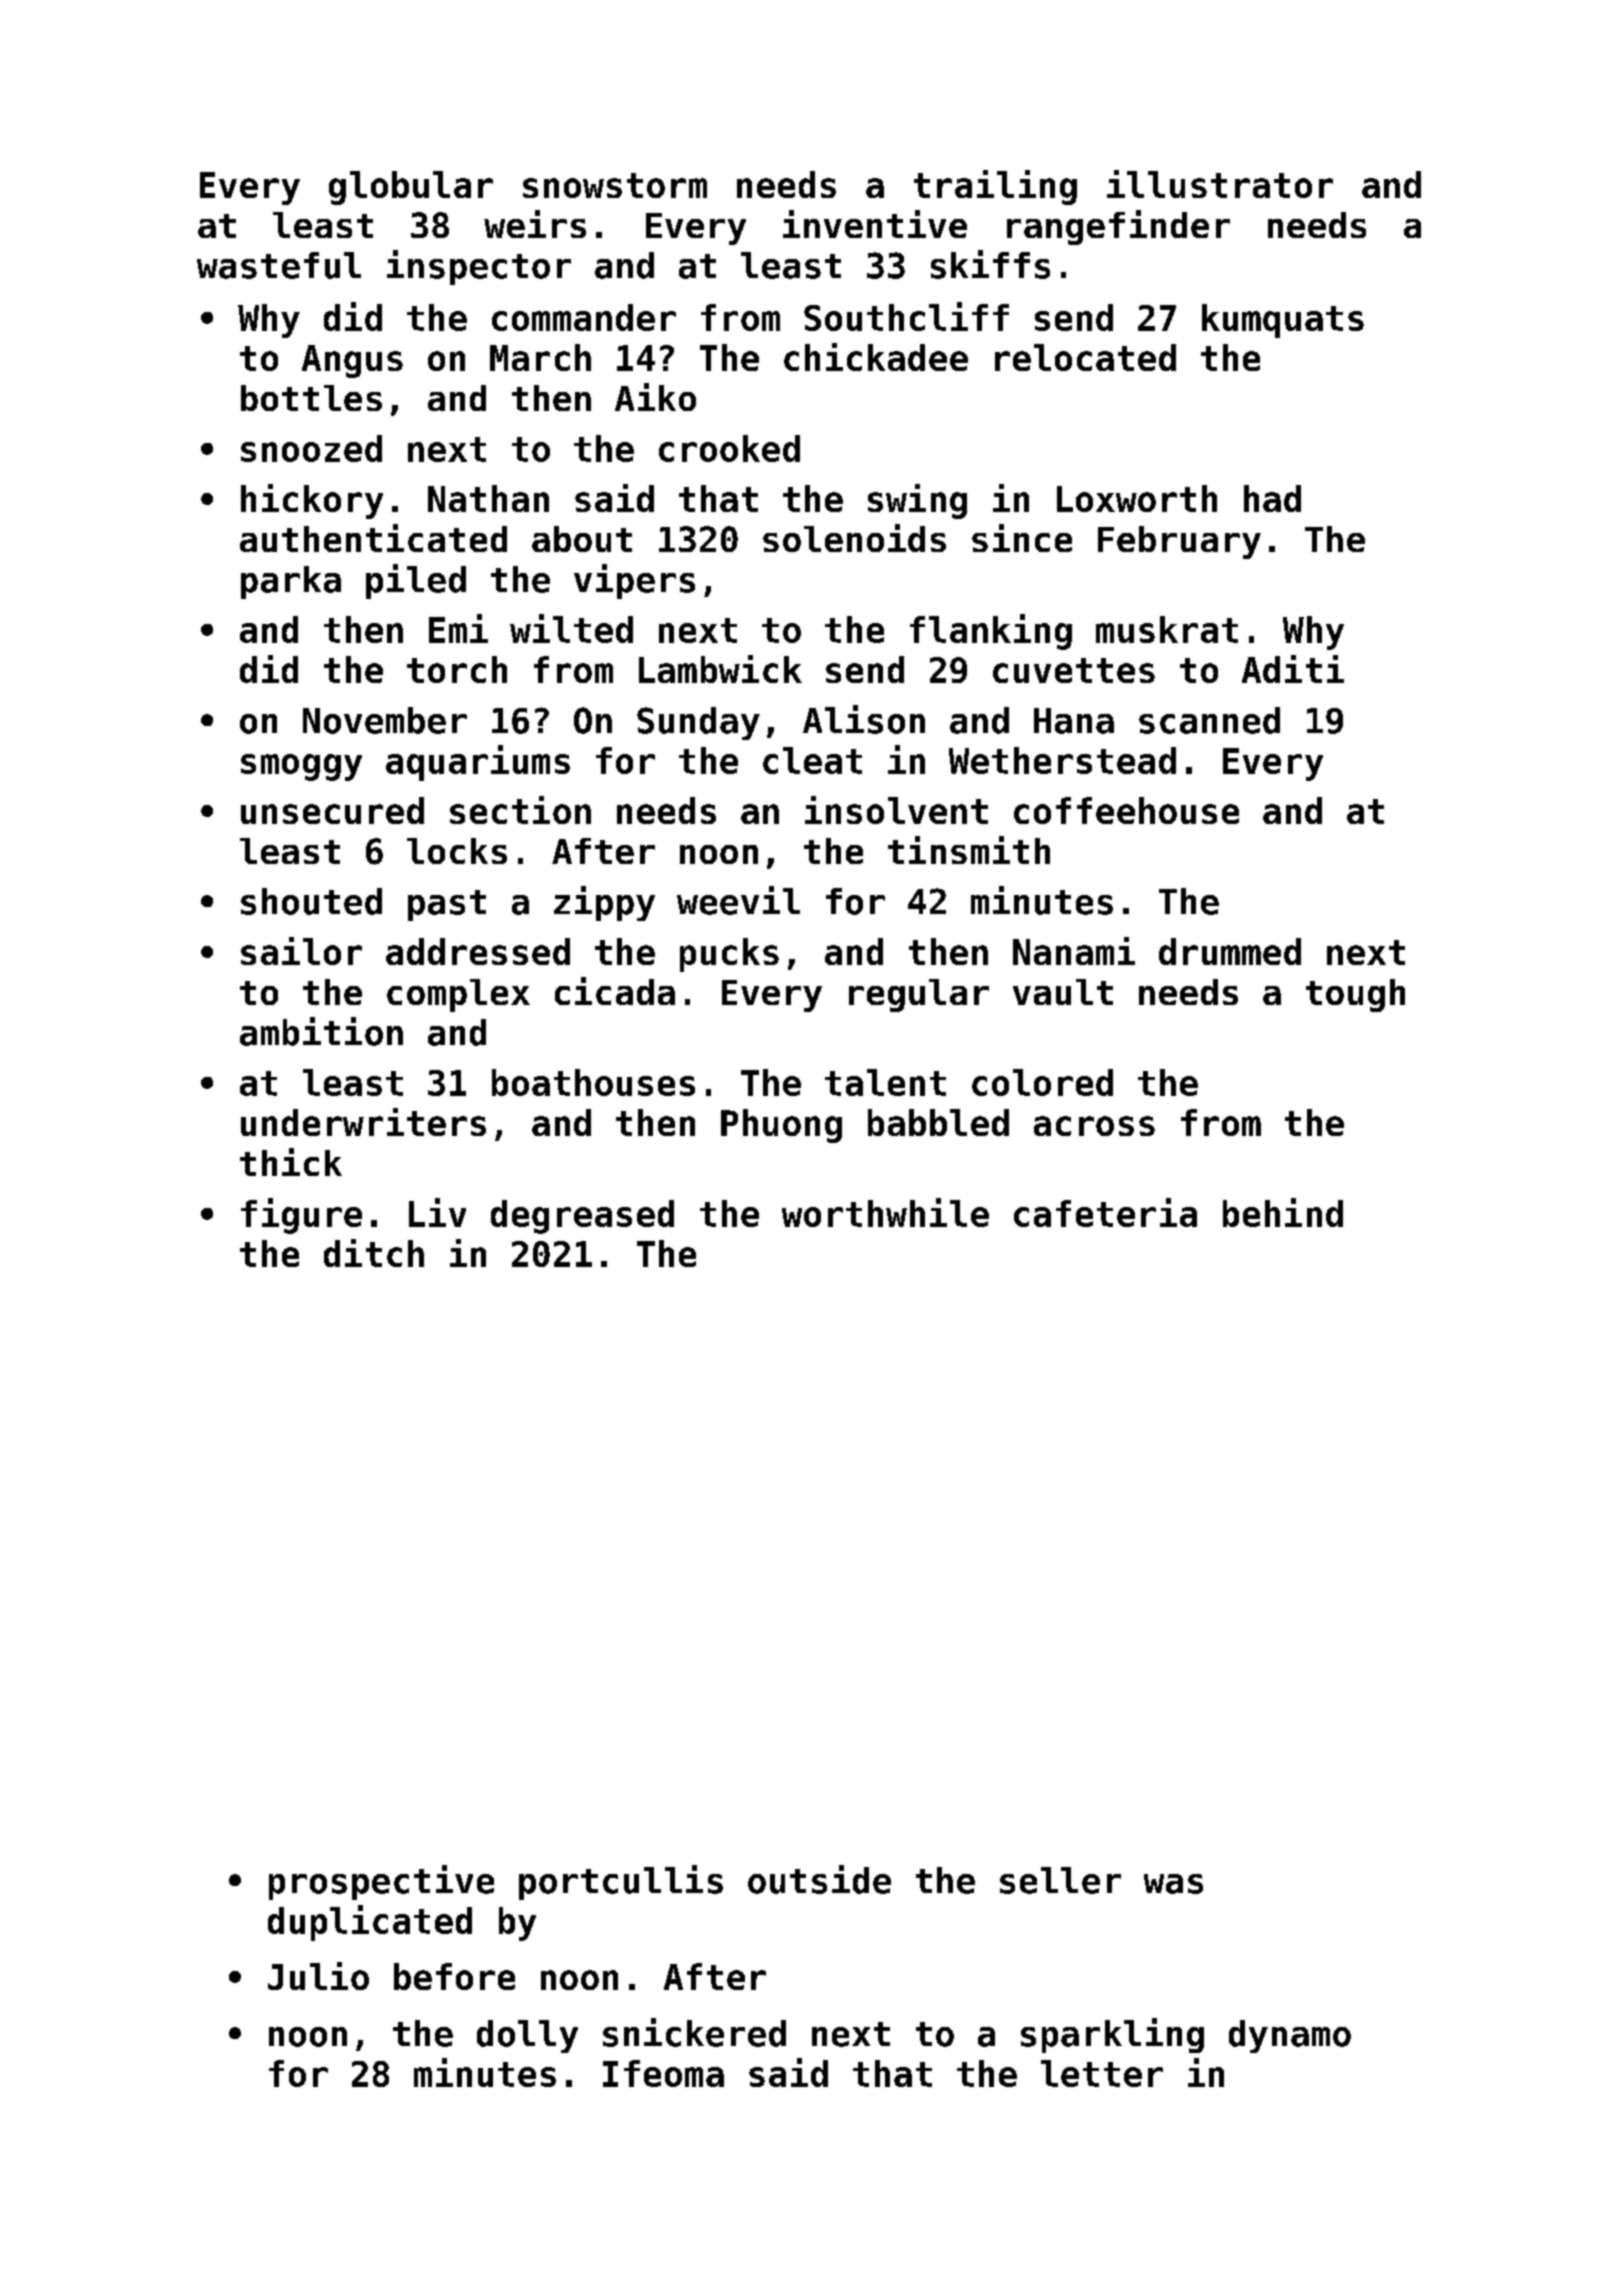  Describe the element at coordinates (311, 398) in the page. I see `bottles` at that location.
